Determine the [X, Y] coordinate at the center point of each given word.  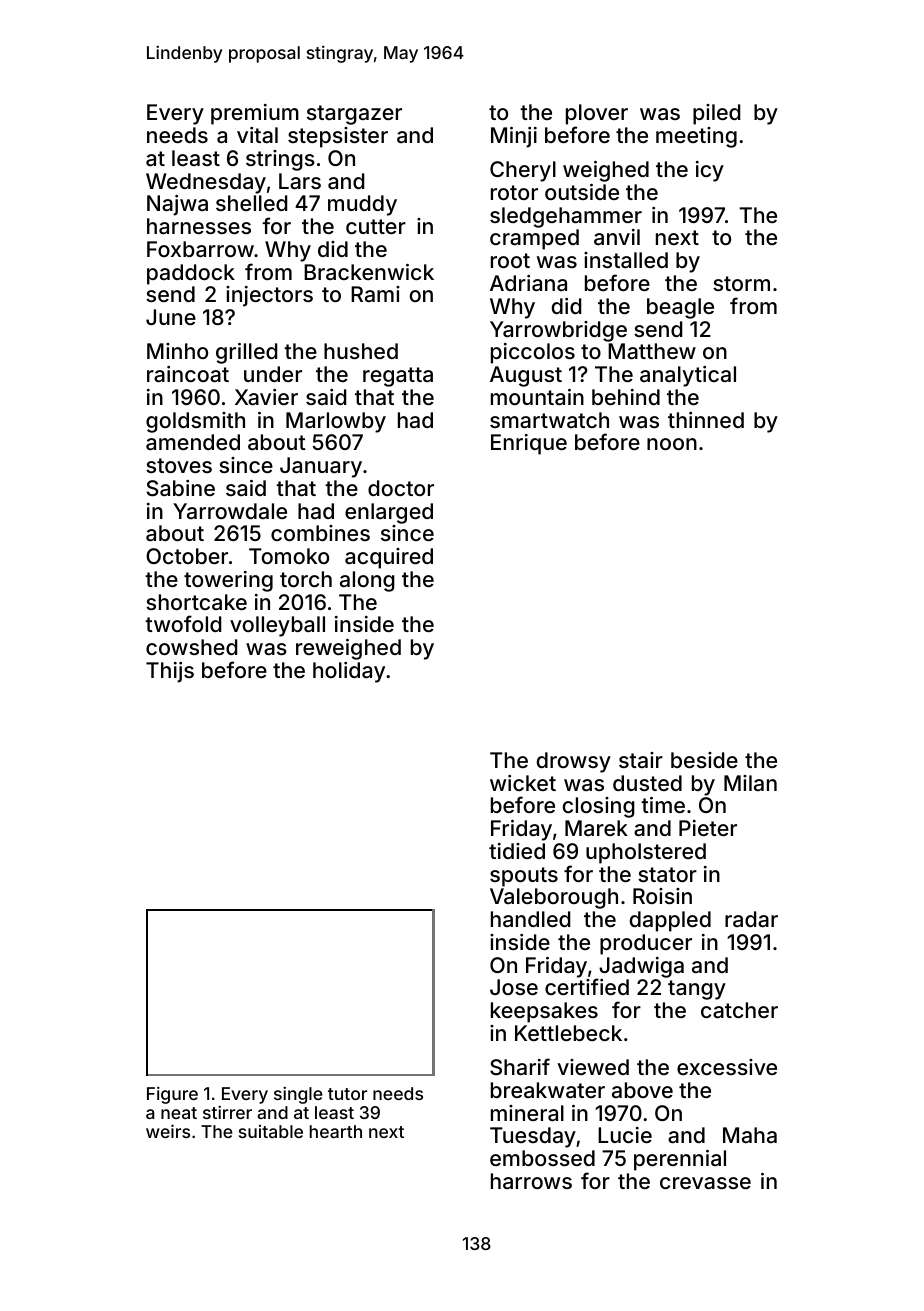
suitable [271, 1131]
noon [672, 444]
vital [257, 135]
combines [320, 533]
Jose [514, 987]
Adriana [528, 283]
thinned [706, 420]
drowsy [574, 762]
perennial [680, 1160]
